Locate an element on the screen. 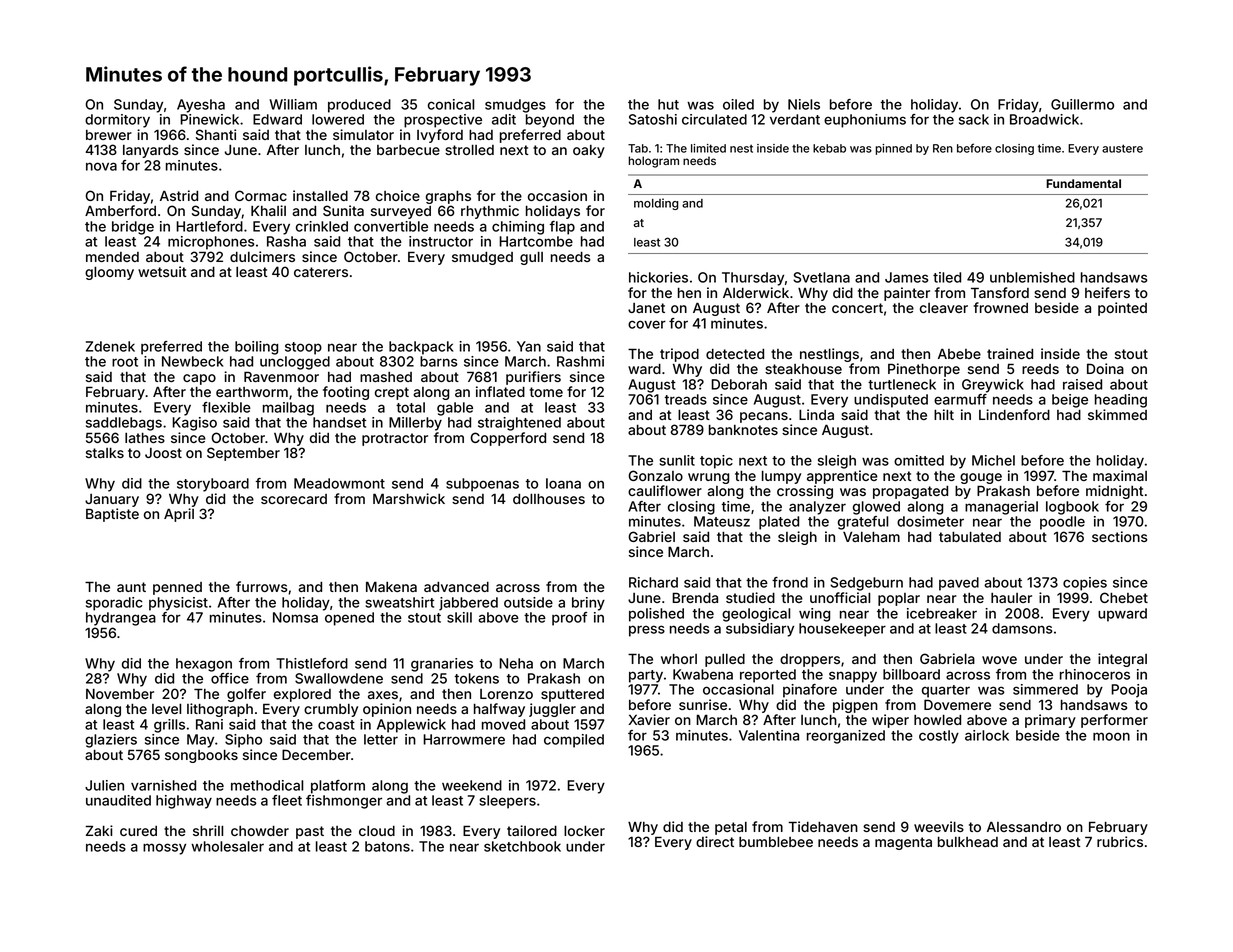 This screenshot has height=952, width=1233. produced is located at coordinates (359, 106).
